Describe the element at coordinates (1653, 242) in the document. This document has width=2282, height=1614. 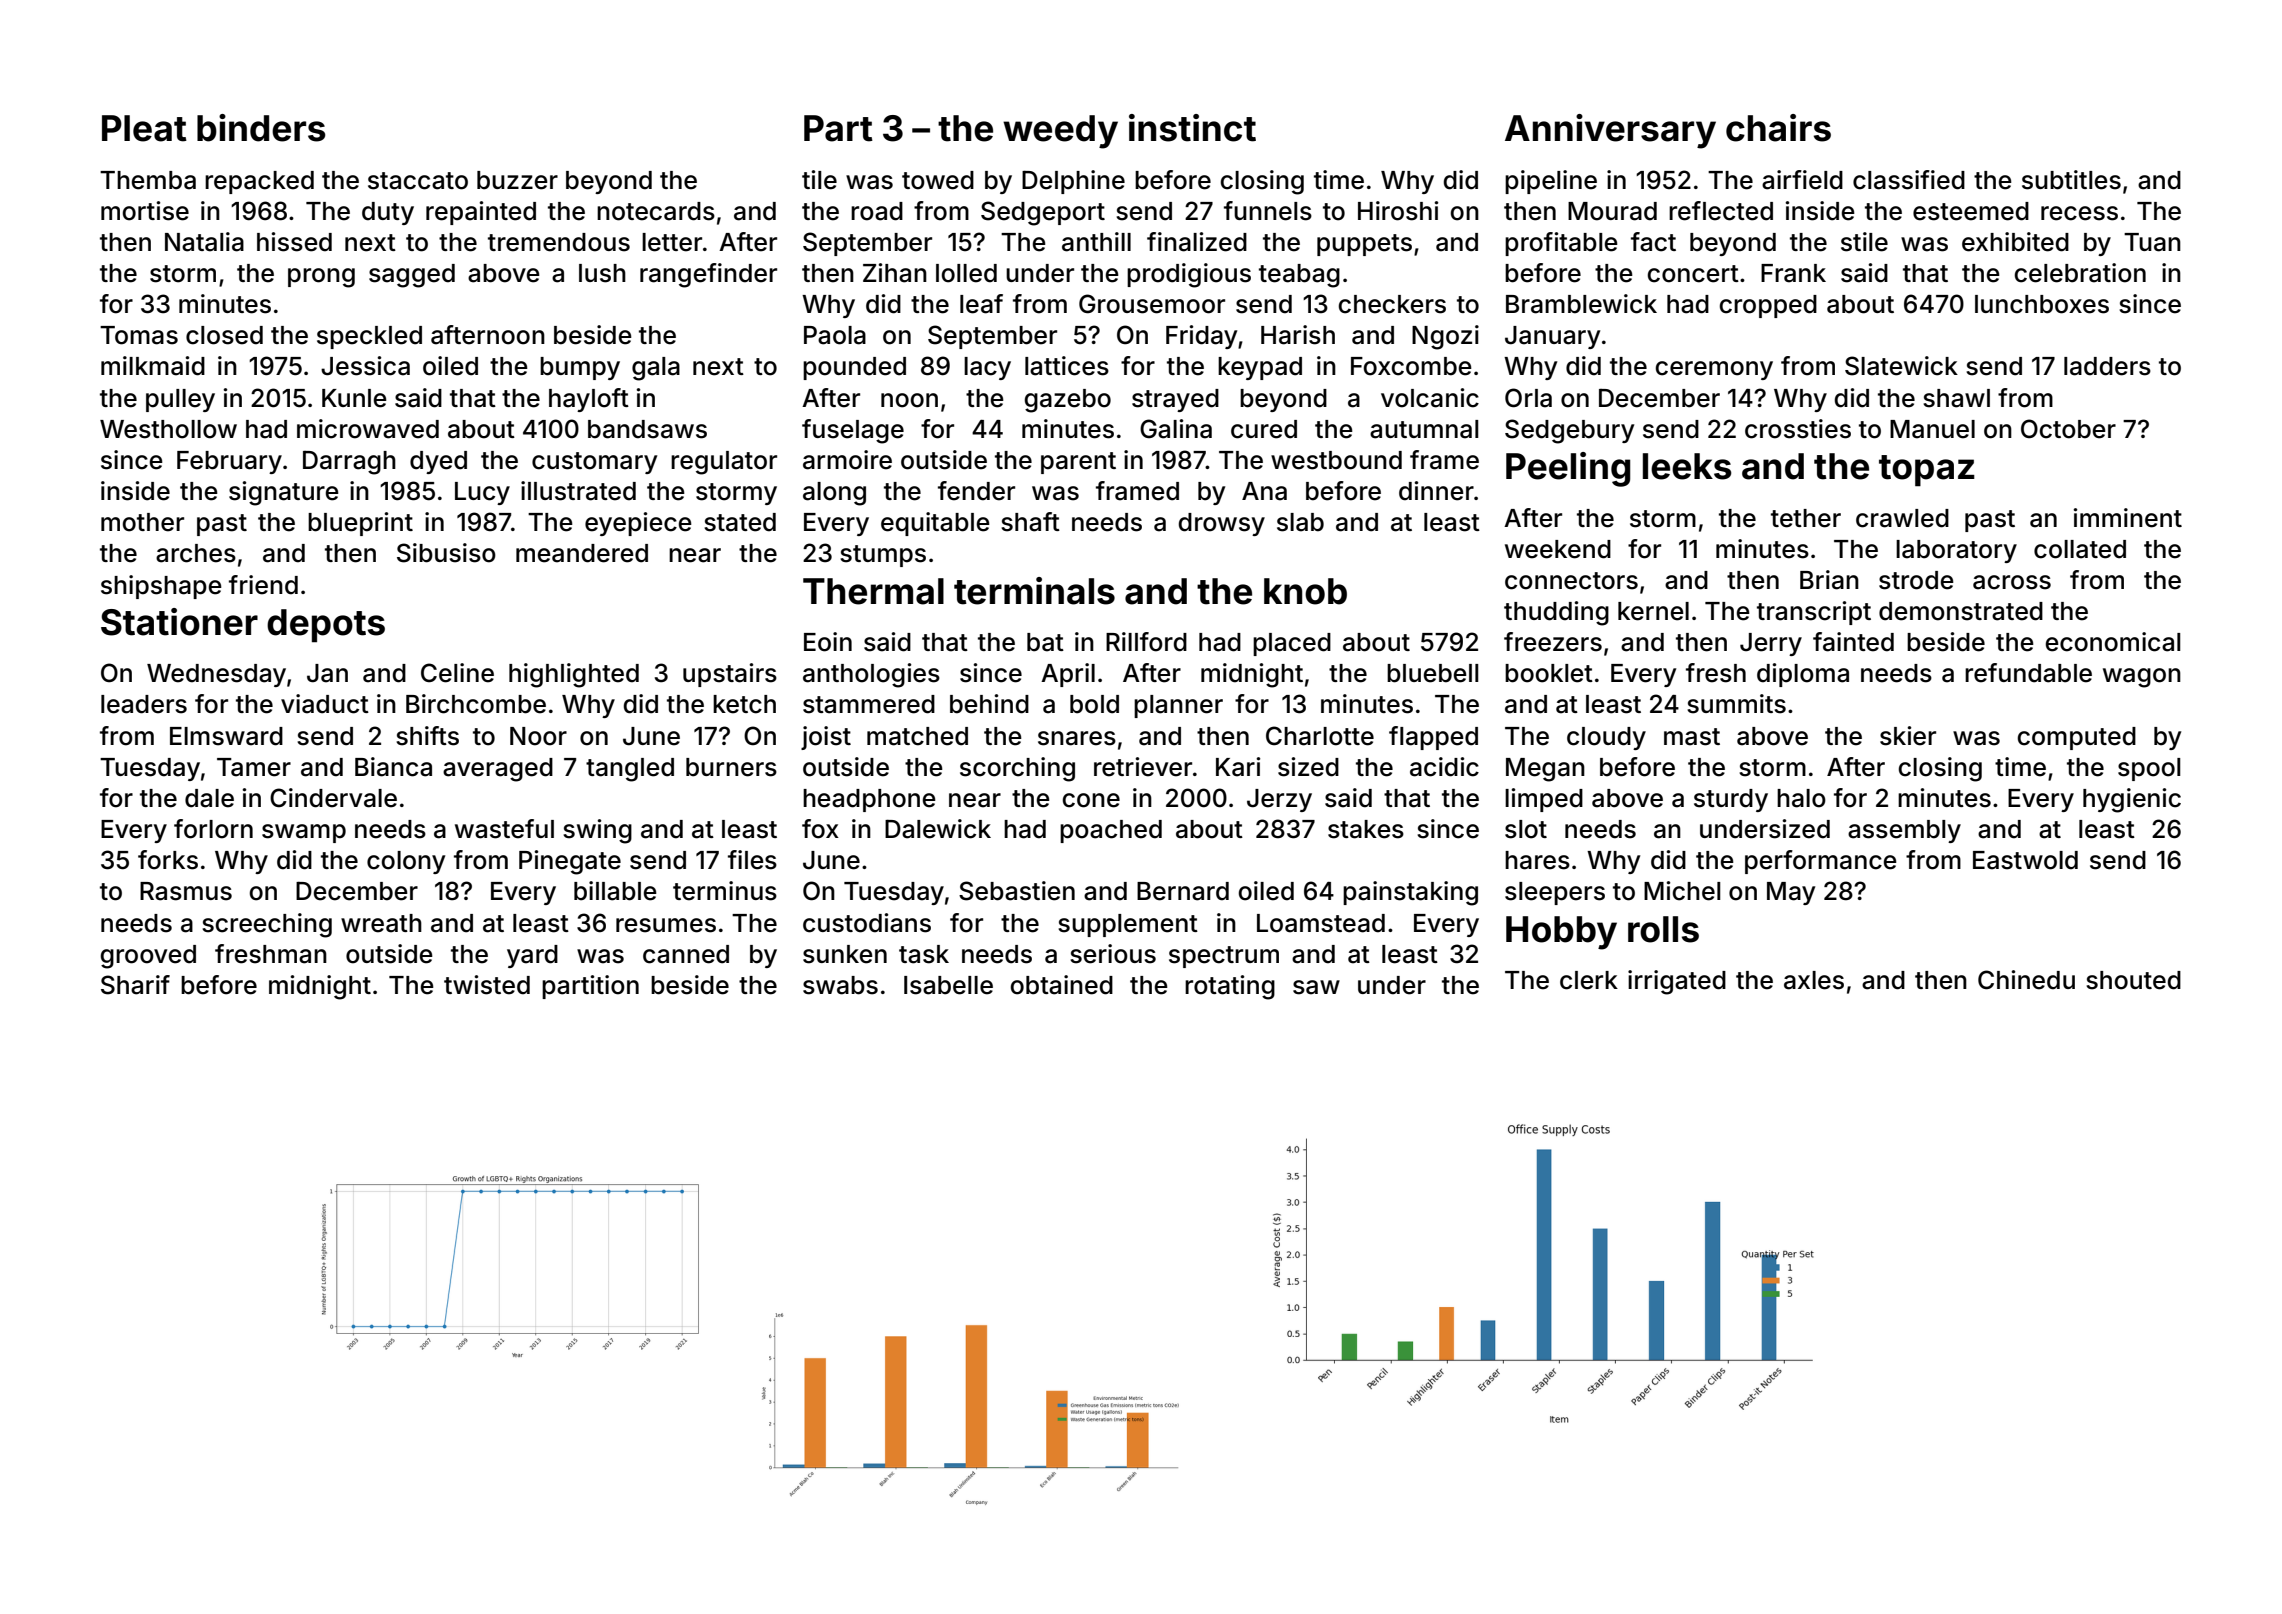
I see `fact` at that location.
